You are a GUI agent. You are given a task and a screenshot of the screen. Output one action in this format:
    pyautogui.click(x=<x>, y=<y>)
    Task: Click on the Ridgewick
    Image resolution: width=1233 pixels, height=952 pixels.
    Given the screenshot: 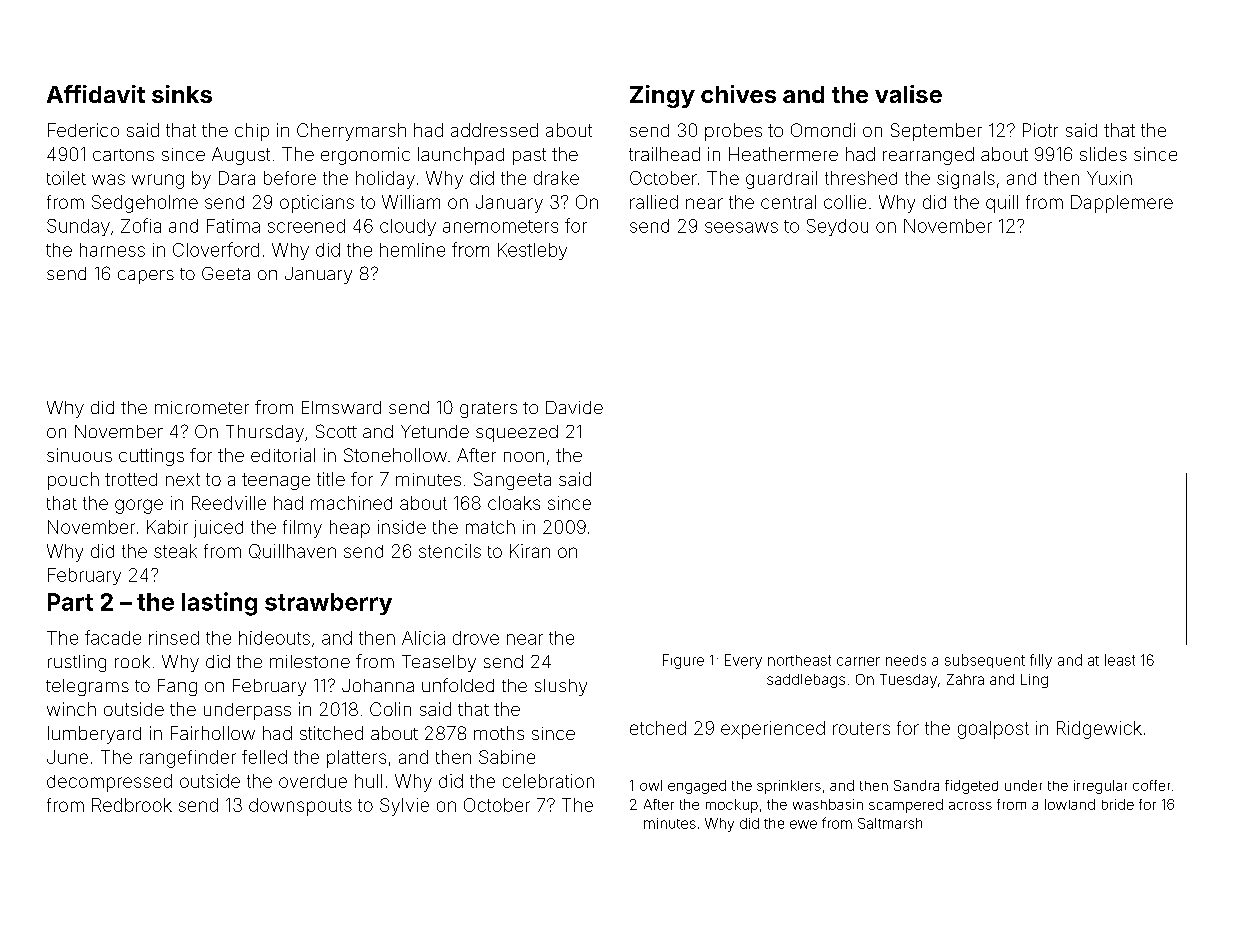 What is the action you would take?
    pyautogui.click(x=1099, y=730)
